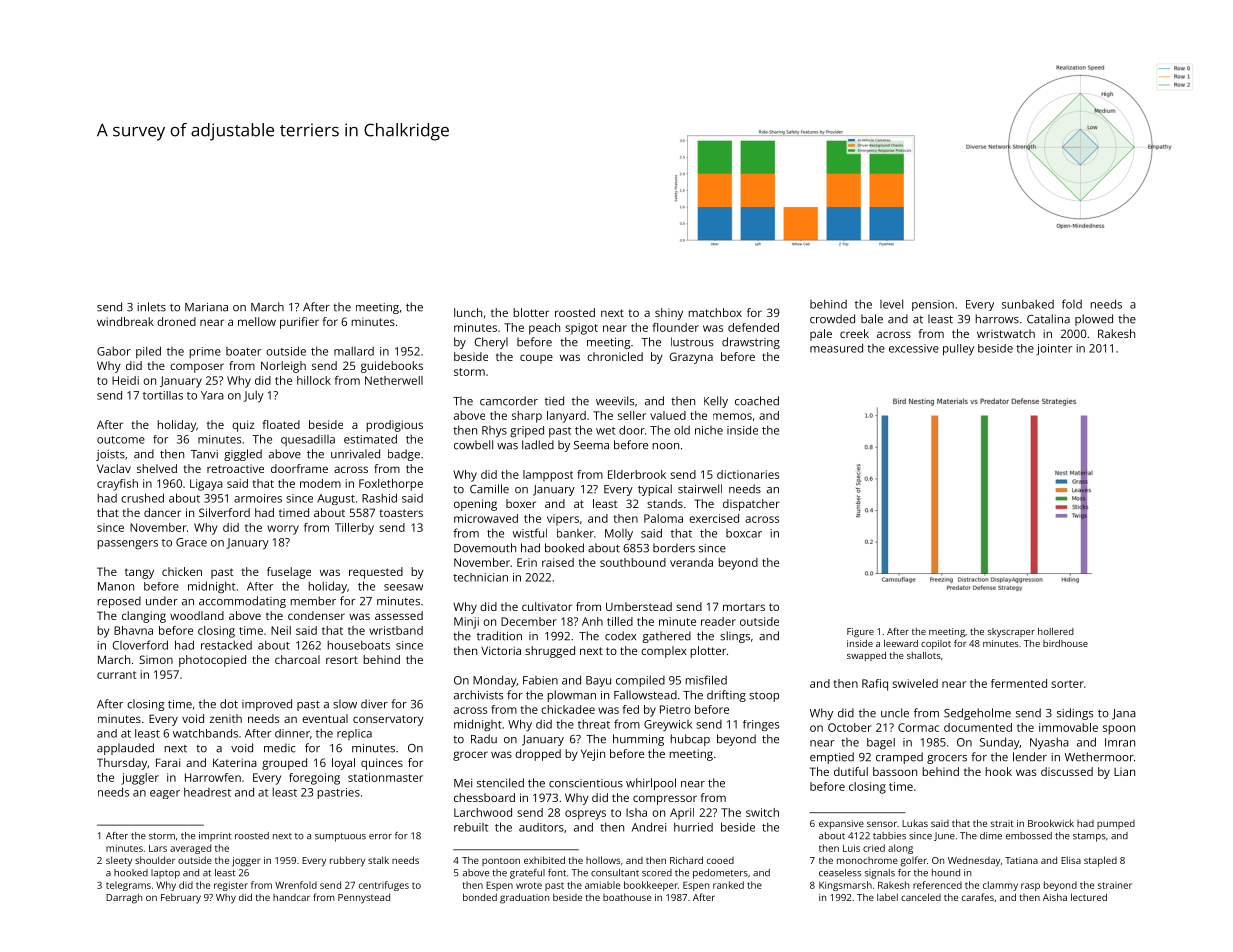 This document has width=1233, height=952. What do you see at coordinates (558, 562) in the document?
I see `raised` at bounding box center [558, 562].
